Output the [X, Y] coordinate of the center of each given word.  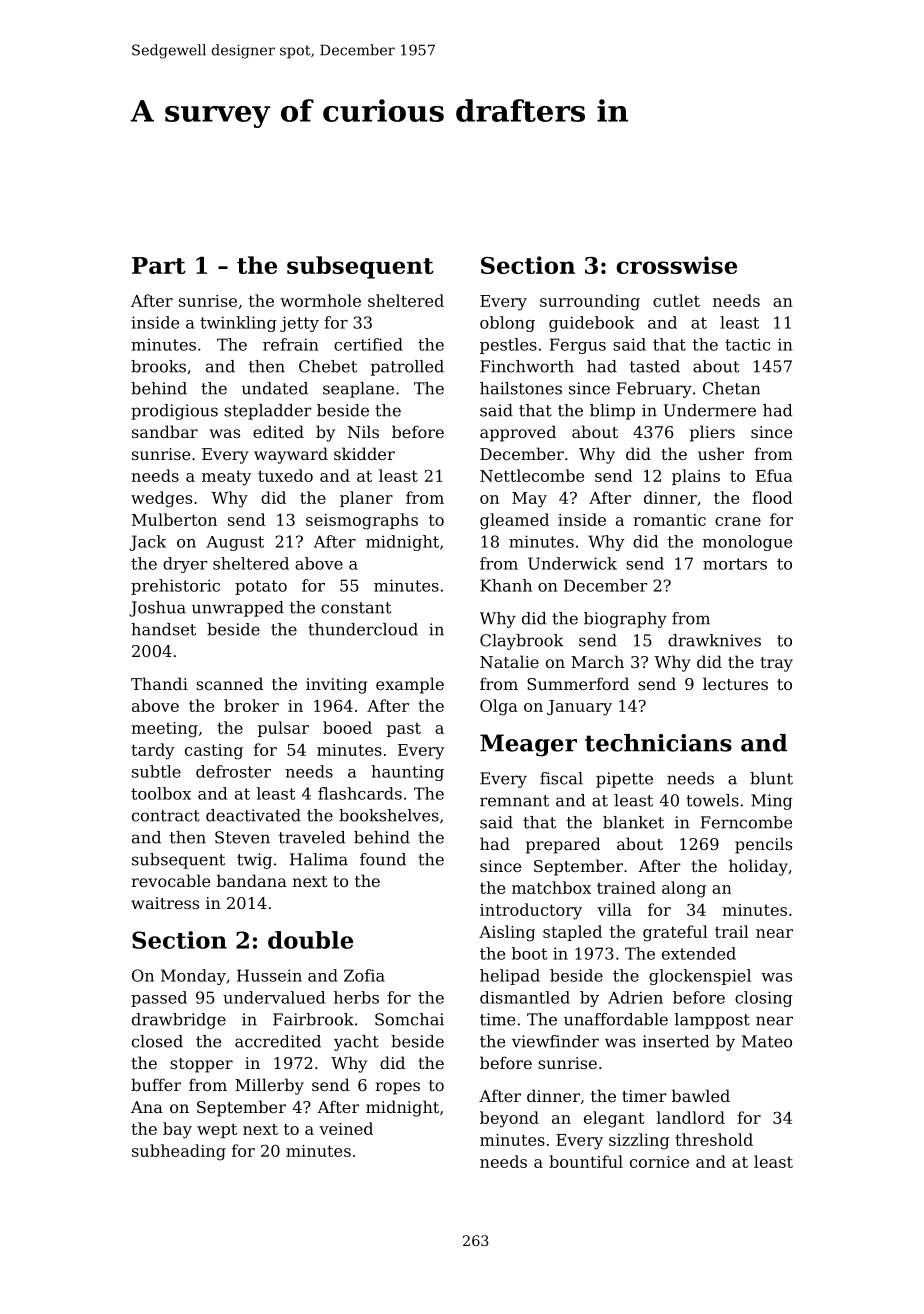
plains [696, 477]
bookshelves [389, 815]
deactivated [253, 815]
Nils [363, 431]
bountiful [586, 1161]
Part [159, 265]
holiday [758, 867]
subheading [179, 1152]
